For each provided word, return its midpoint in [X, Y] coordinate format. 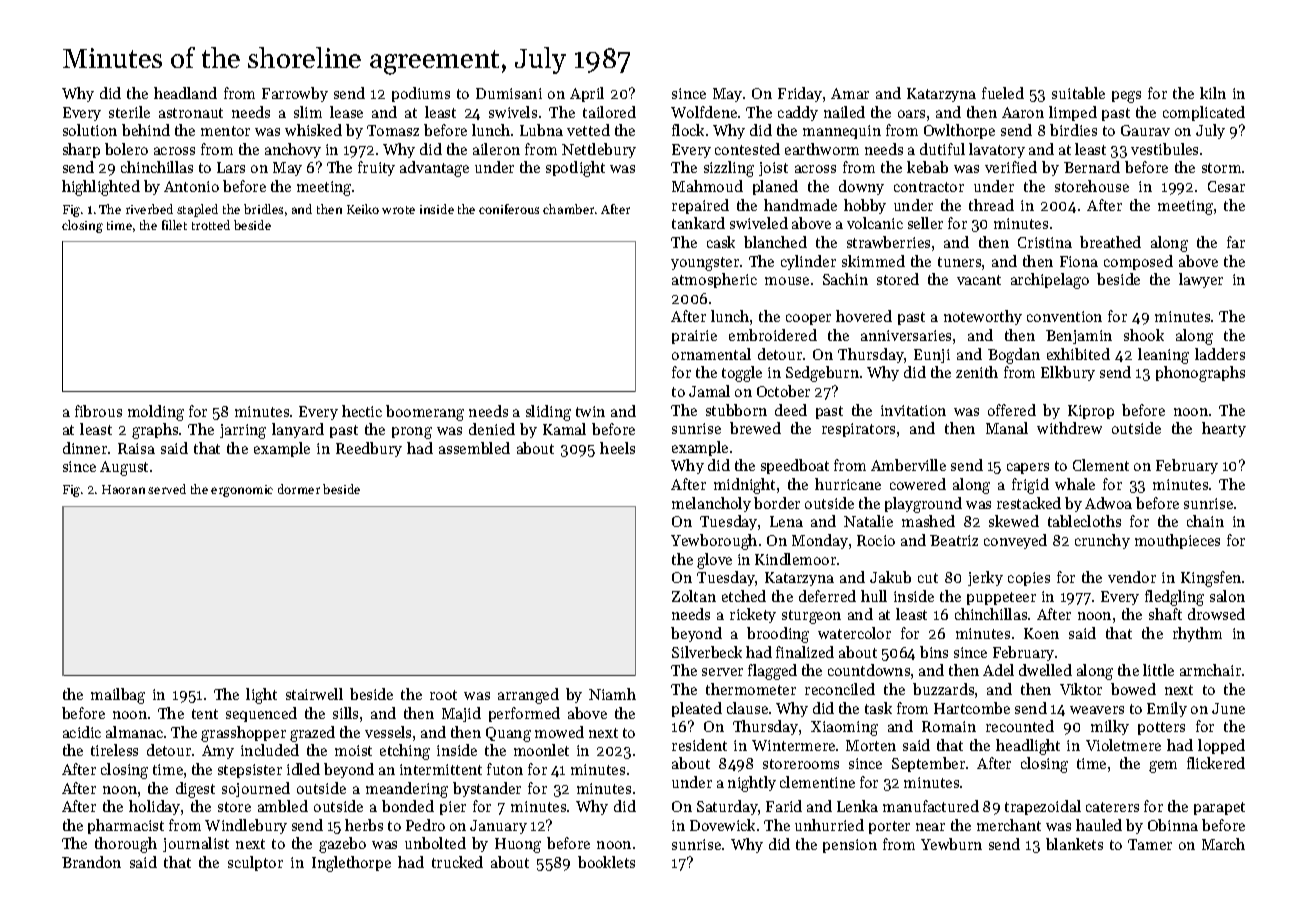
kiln [1213, 93]
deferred [827, 596]
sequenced [261, 714]
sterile [129, 112]
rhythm [1197, 634]
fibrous [98, 411]
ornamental [711, 354]
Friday [800, 94]
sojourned [256, 789]
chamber [568, 209]
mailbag [118, 696]
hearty [1224, 429]
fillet [174, 225]
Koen [1041, 633]
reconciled [840, 689]
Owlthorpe [959, 131]
